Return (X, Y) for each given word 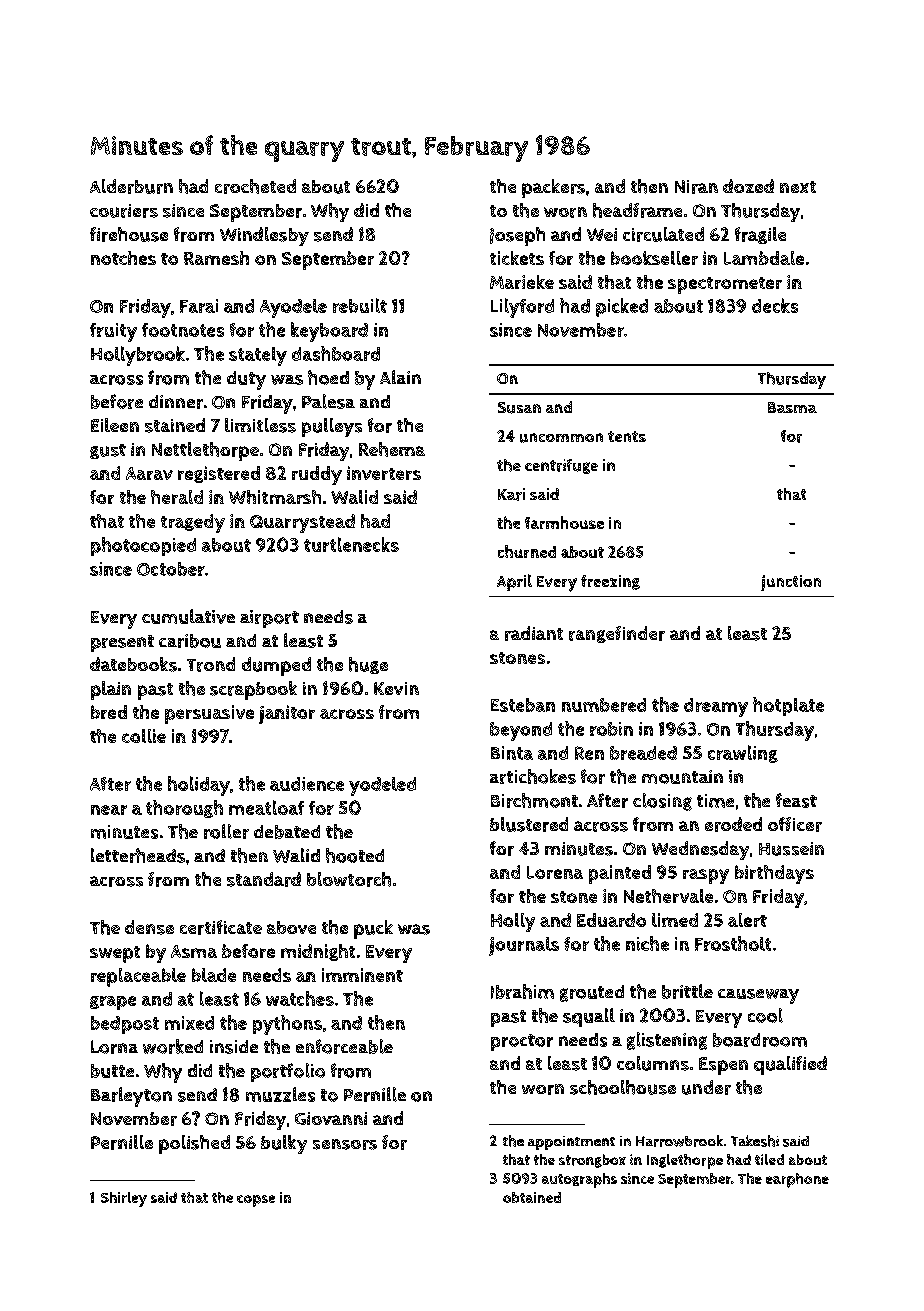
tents (627, 436)
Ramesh (216, 258)
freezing (610, 582)
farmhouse (564, 522)
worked (173, 1046)
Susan (519, 408)
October (171, 569)
